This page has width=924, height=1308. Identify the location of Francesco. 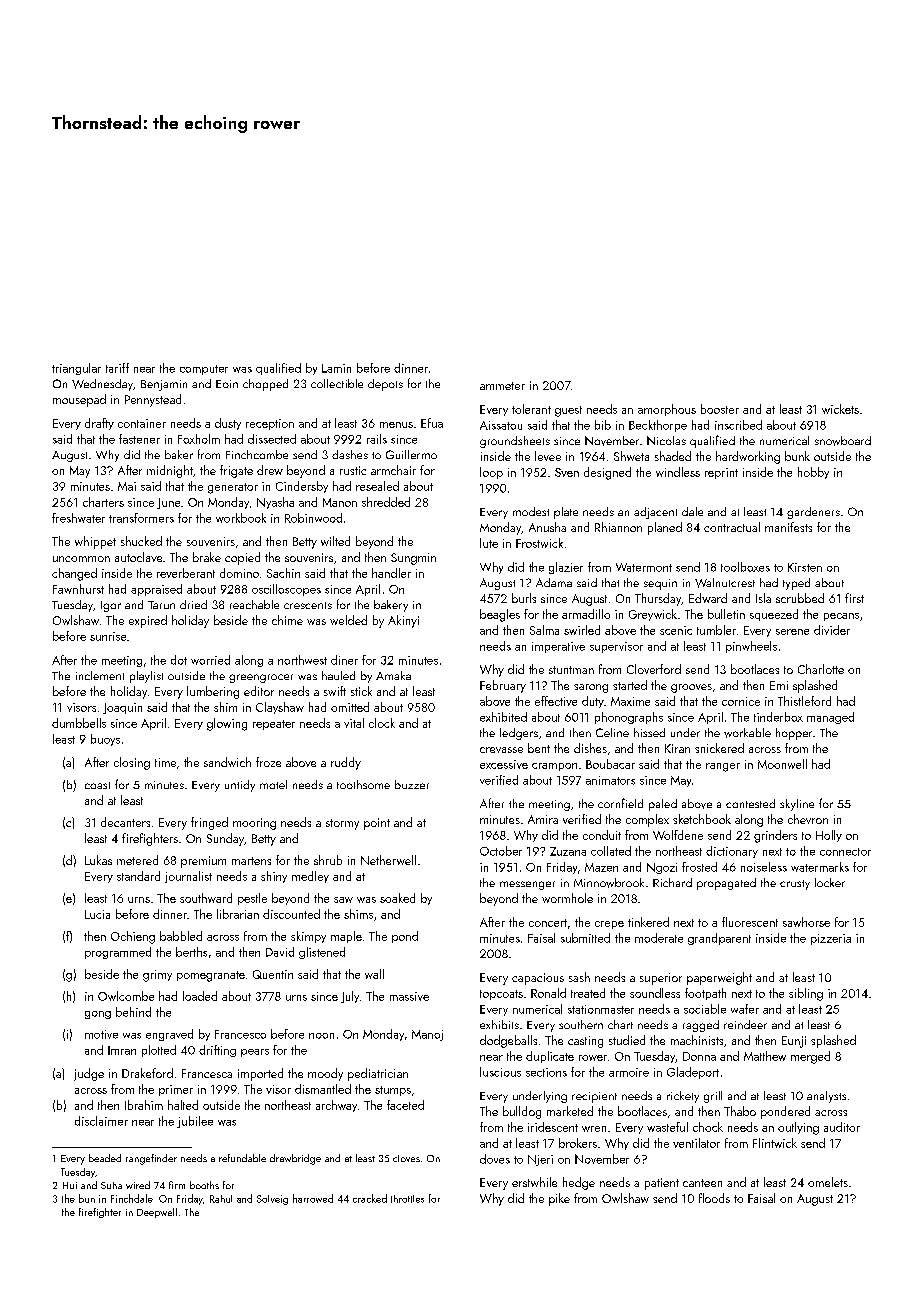
(240, 1034).
